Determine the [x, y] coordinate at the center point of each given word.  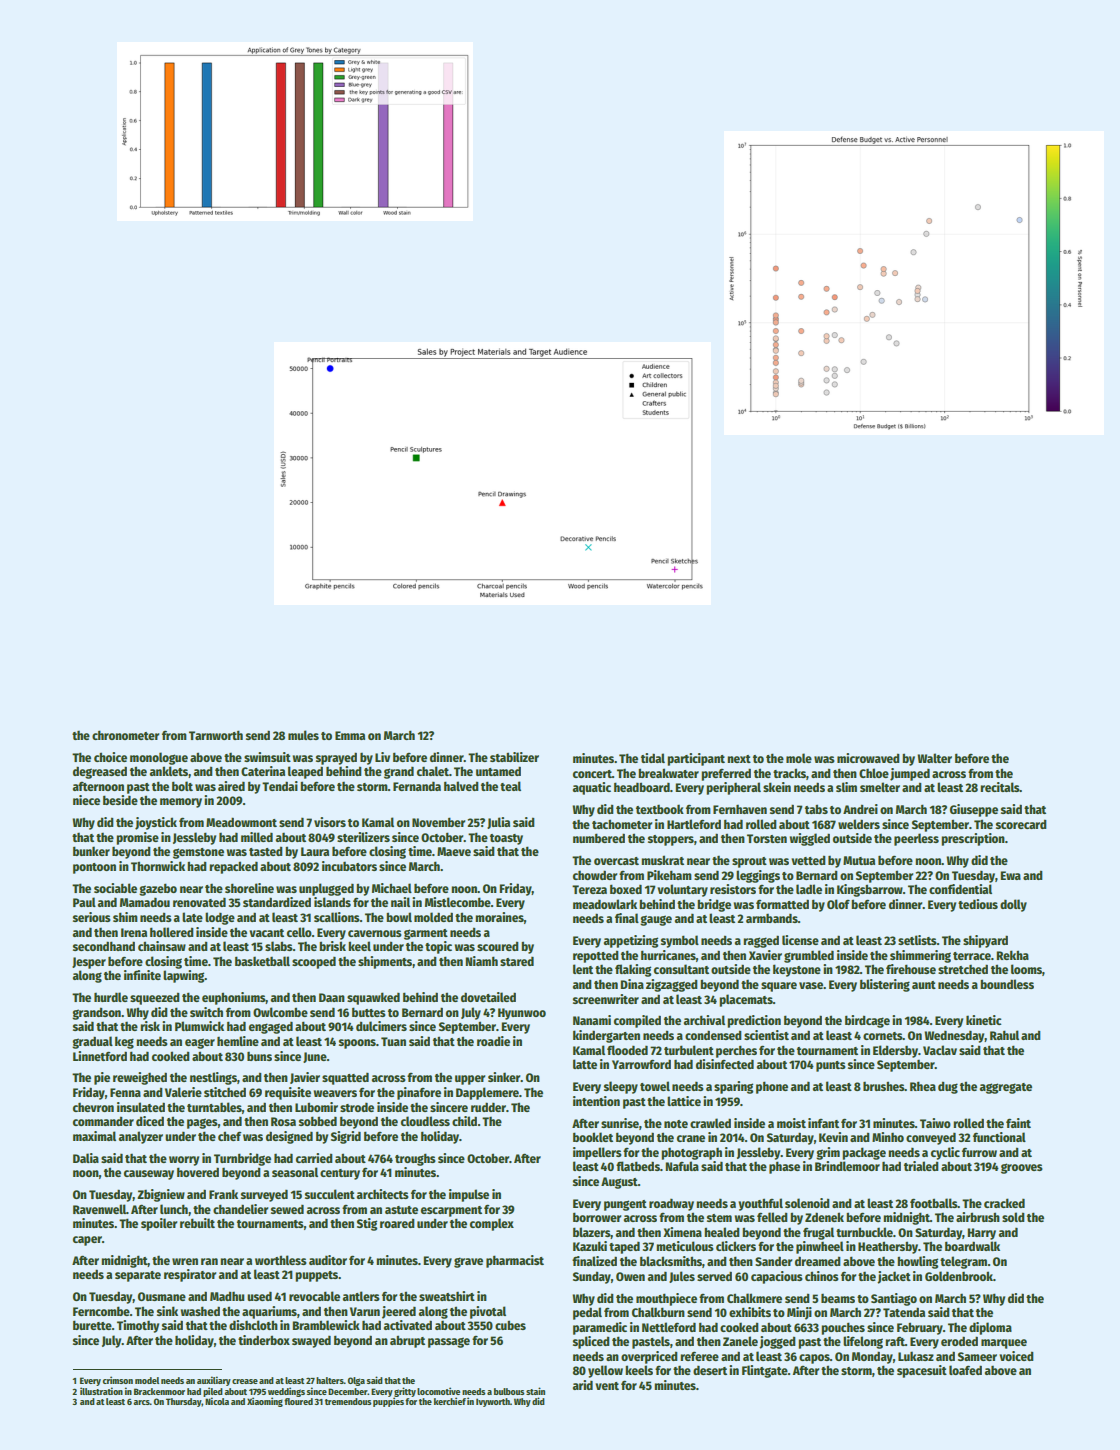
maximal [94, 1136]
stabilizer [514, 757]
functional [999, 1137]
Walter [934, 758]
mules [303, 735]
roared [397, 1223]
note [676, 1124]
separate [138, 1276]
